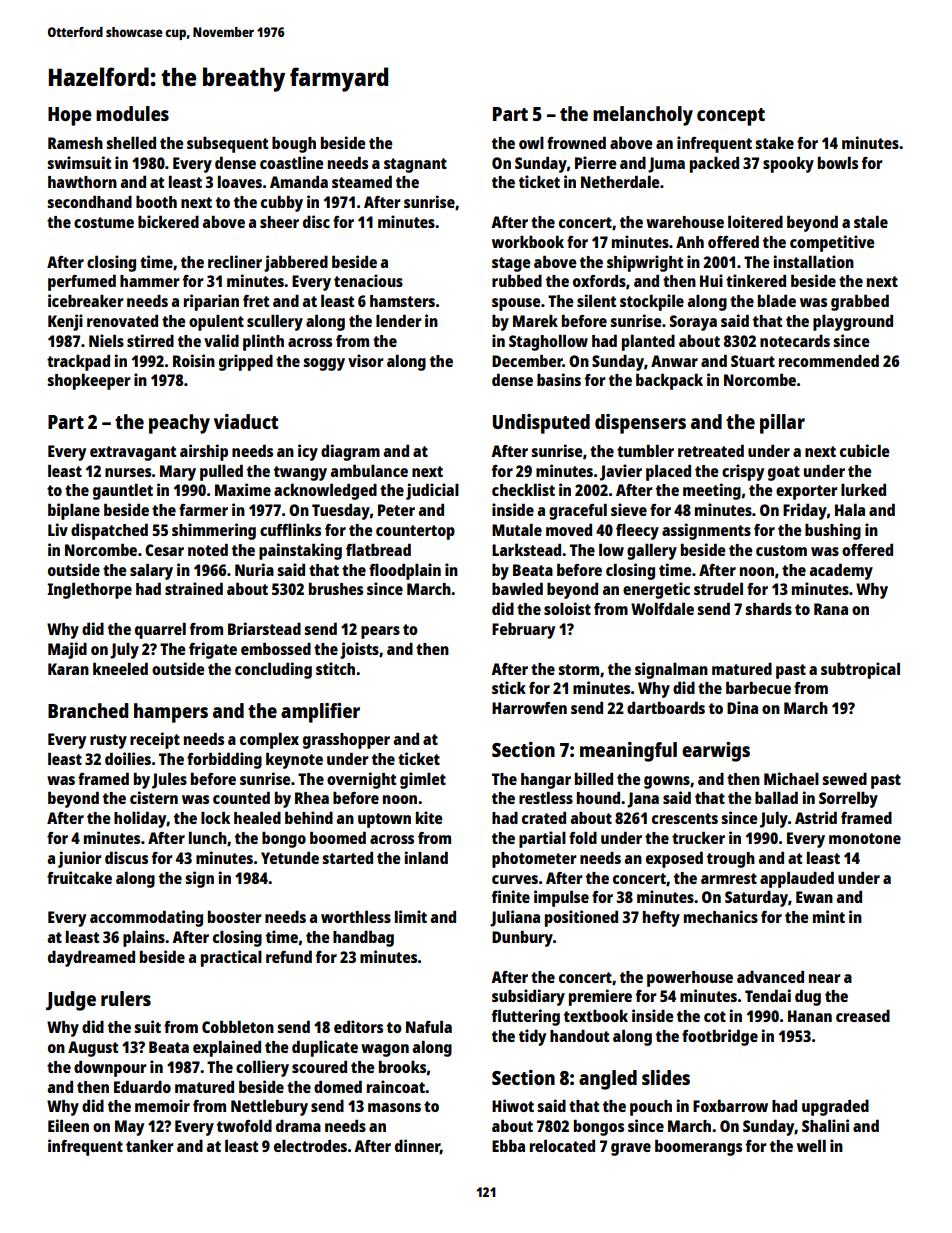 This document has width=952, height=1233. What do you see at coordinates (871, 221) in the document?
I see `stale` at bounding box center [871, 221].
